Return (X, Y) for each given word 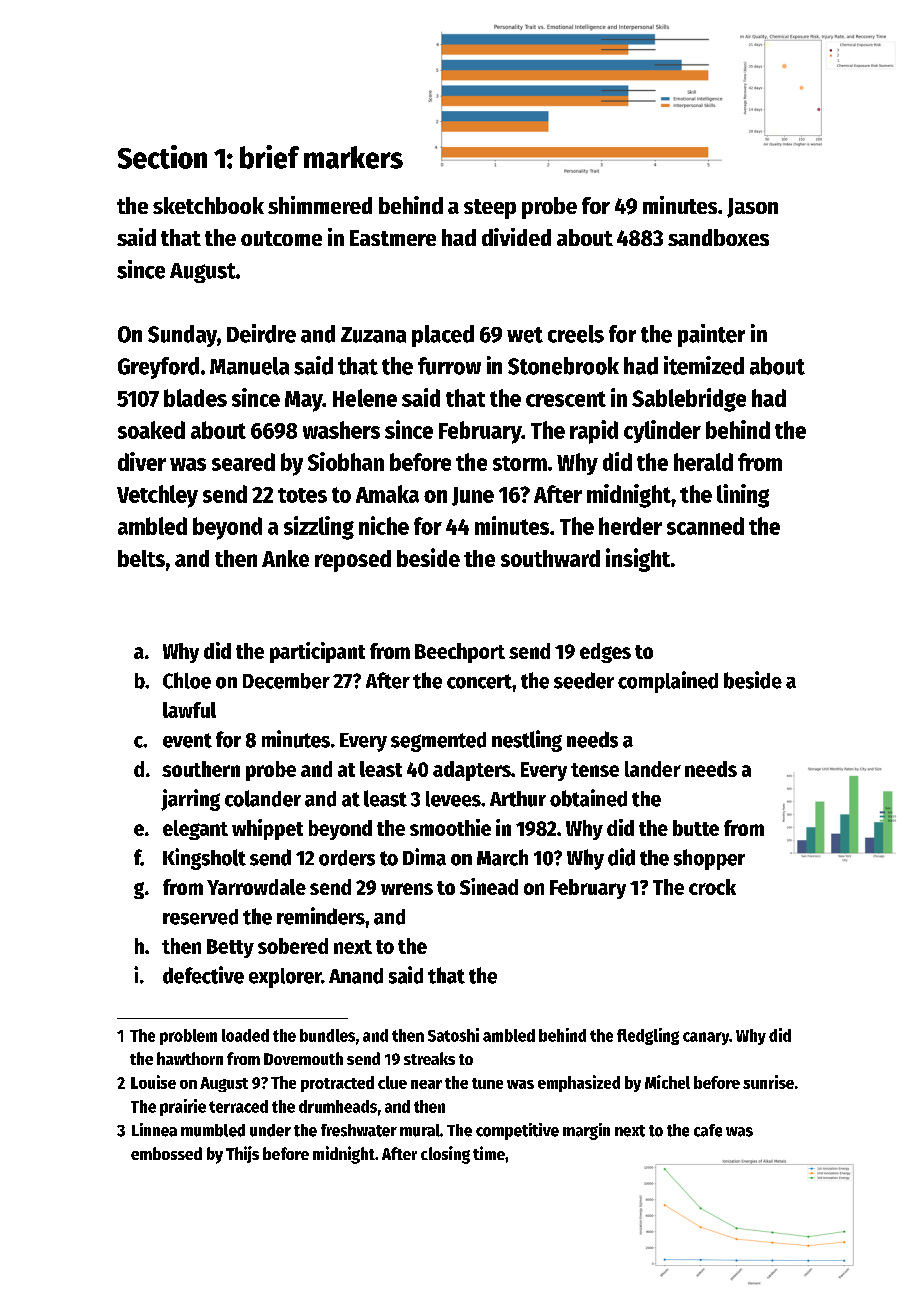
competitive (517, 1131)
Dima (424, 857)
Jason (752, 208)
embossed (166, 1153)
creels (576, 334)
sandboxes (718, 237)
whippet (267, 829)
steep (490, 209)
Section (162, 157)
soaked (151, 430)
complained (668, 682)
